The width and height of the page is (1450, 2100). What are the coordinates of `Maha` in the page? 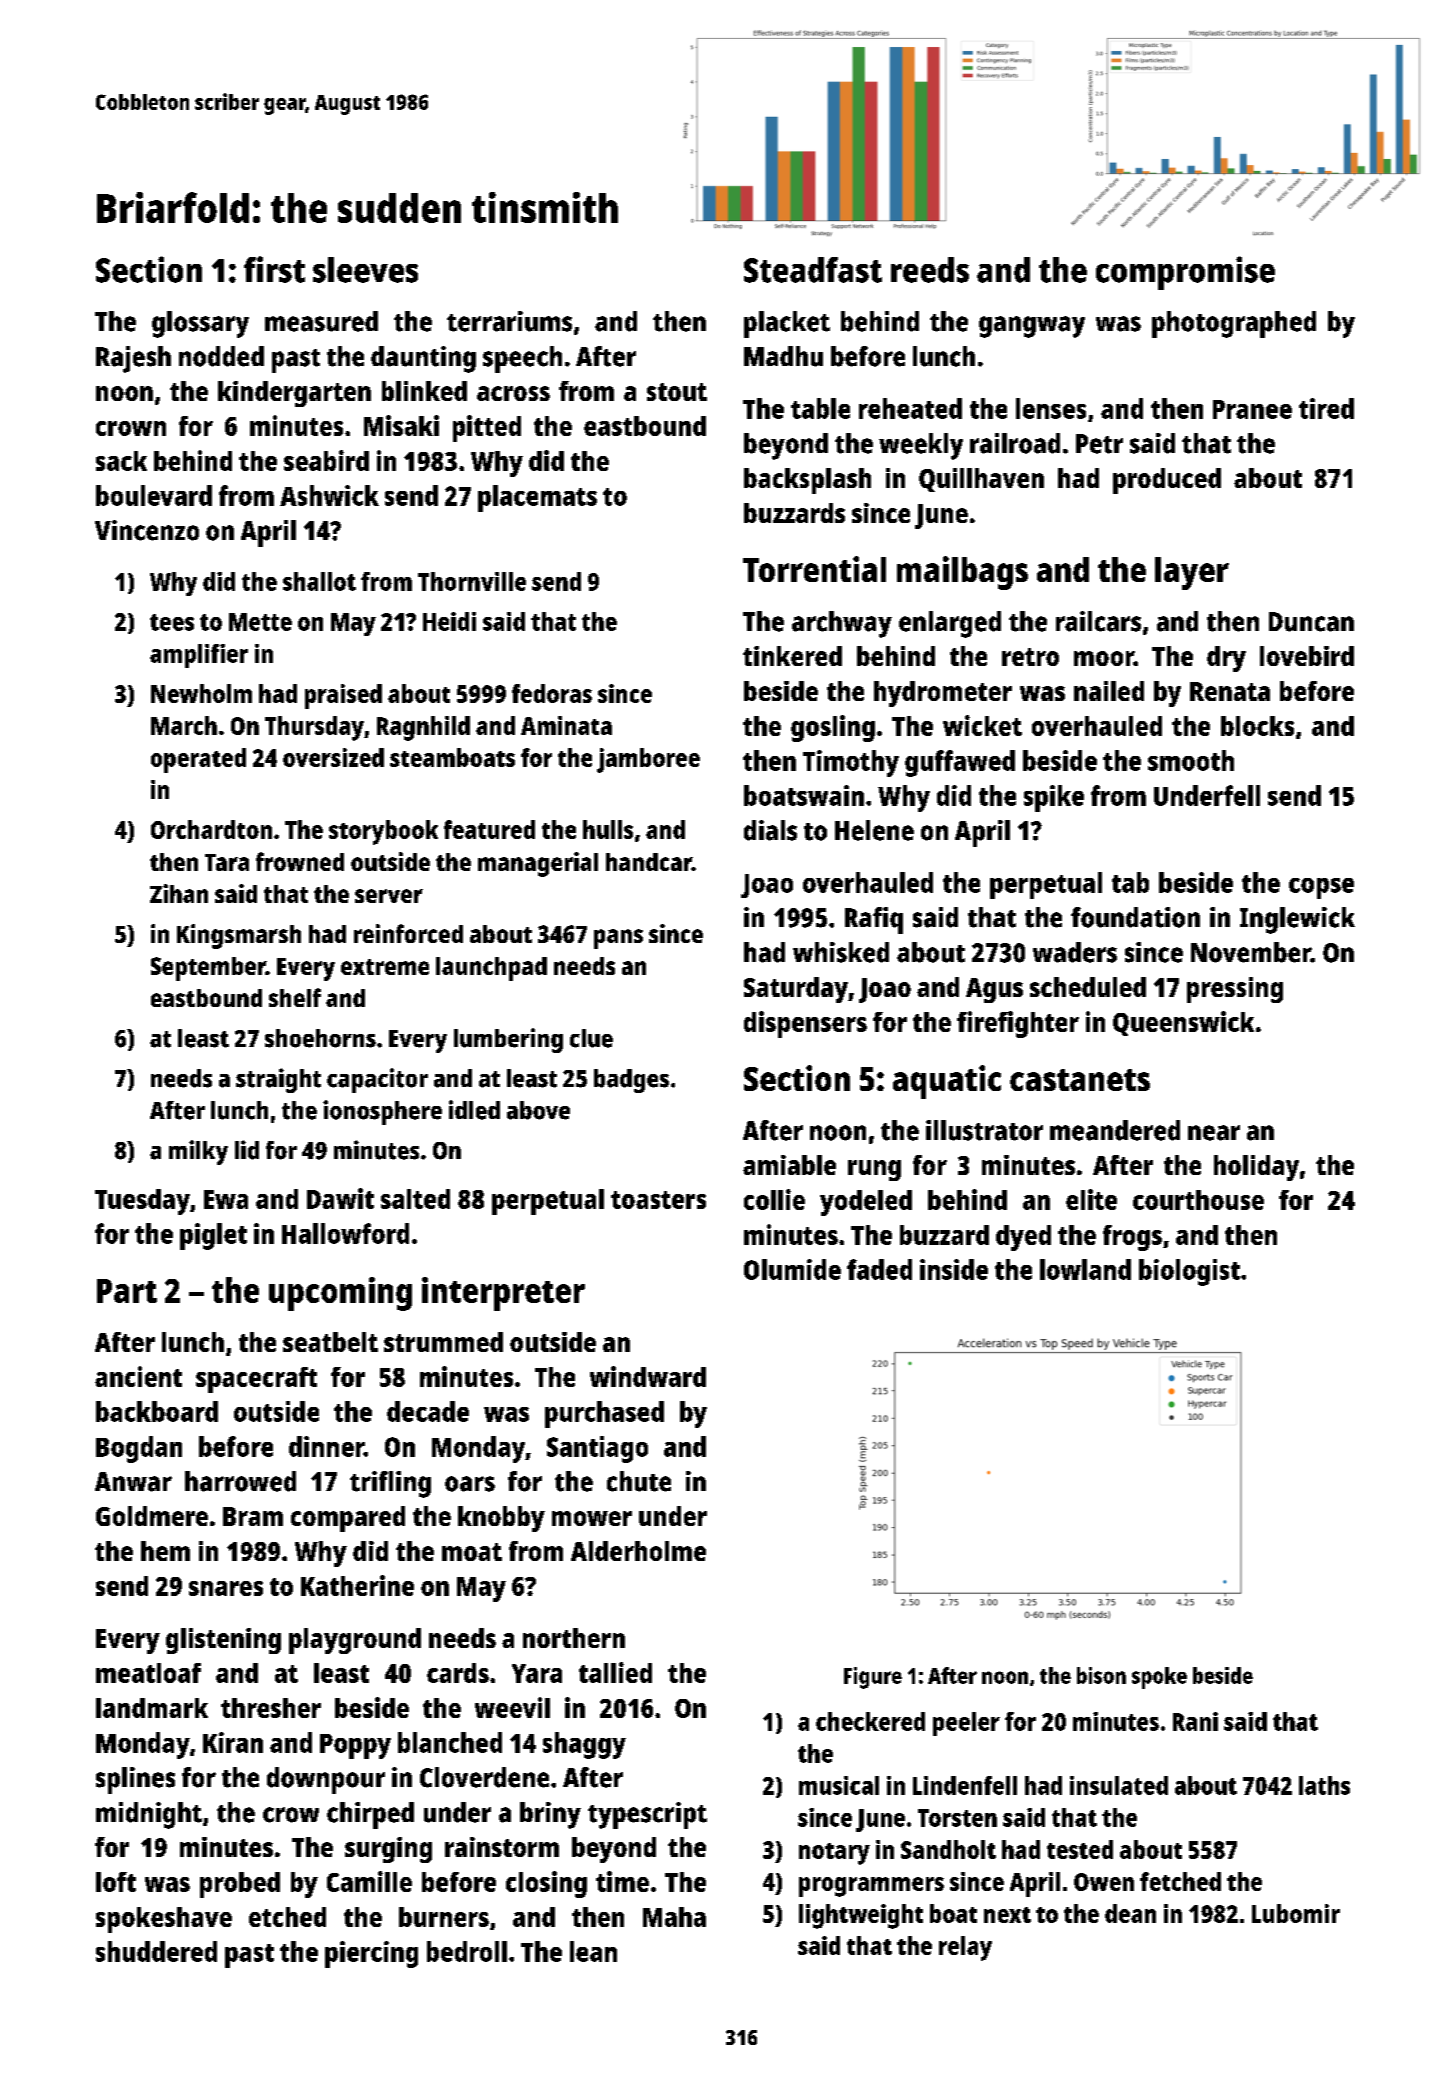 It's located at (674, 1917).
